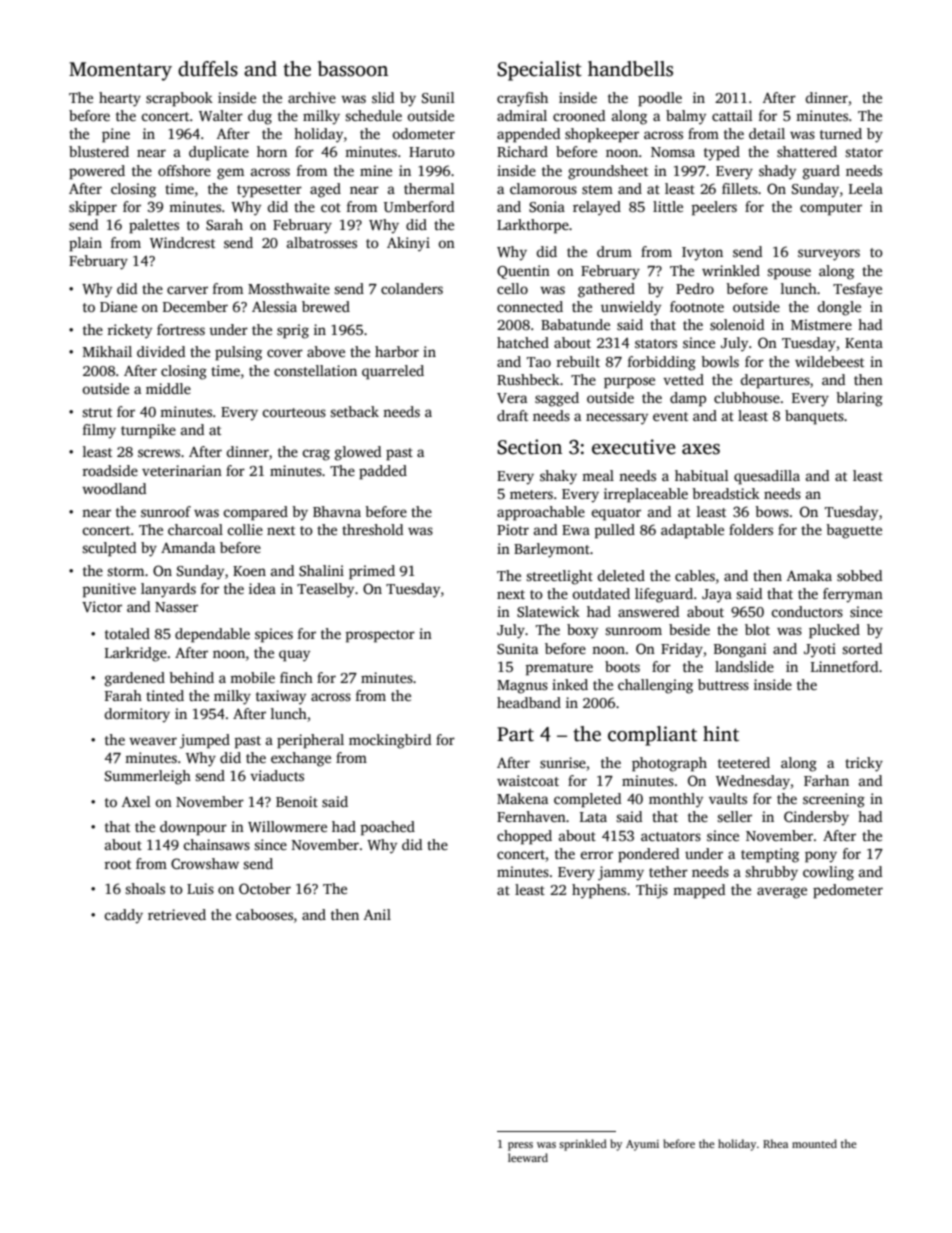  Describe the element at coordinates (123, 916) in the screenshot. I see `caddy` at that location.
